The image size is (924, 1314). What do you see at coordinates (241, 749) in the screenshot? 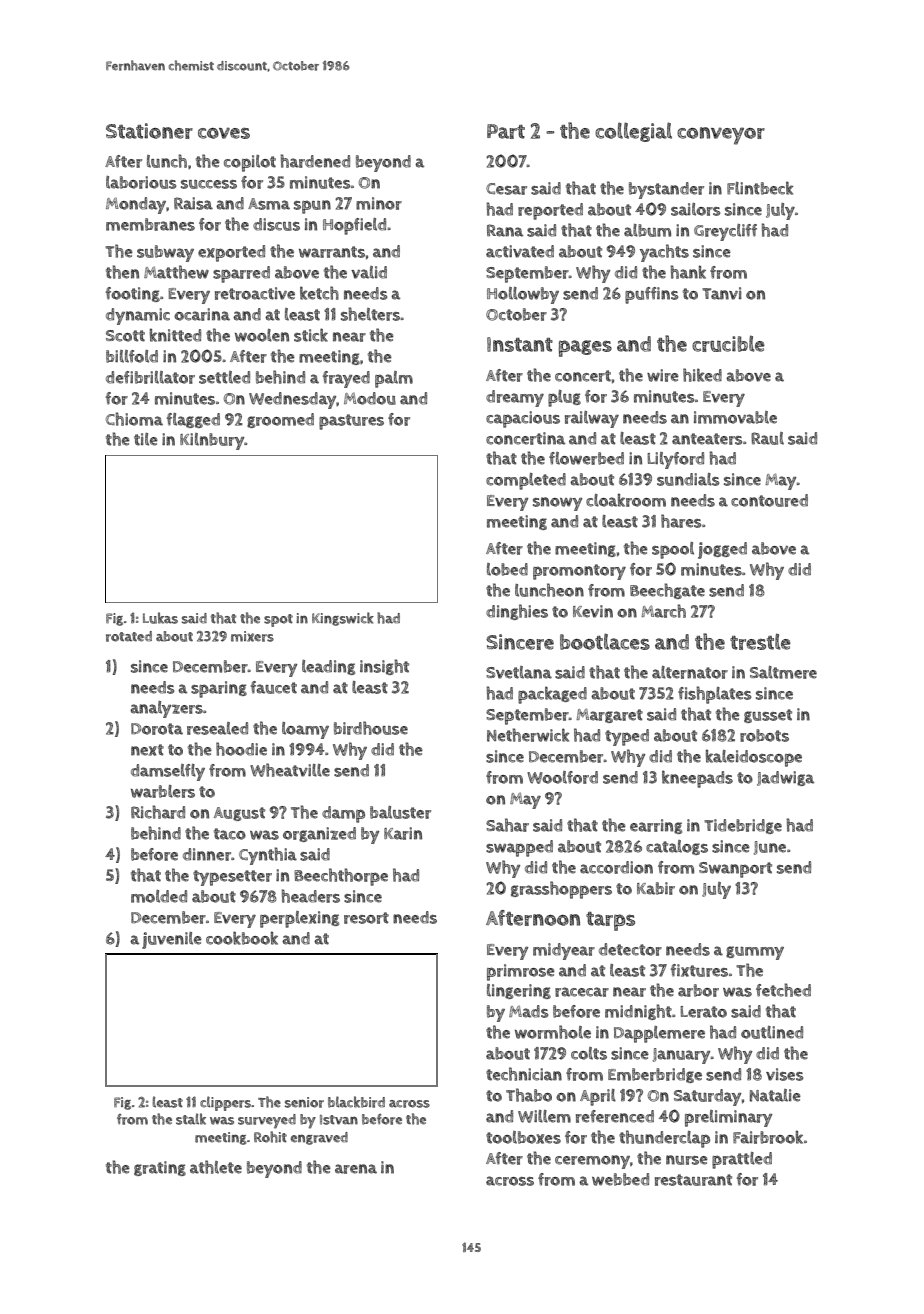
I see `hoodie` at bounding box center [241, 749].
